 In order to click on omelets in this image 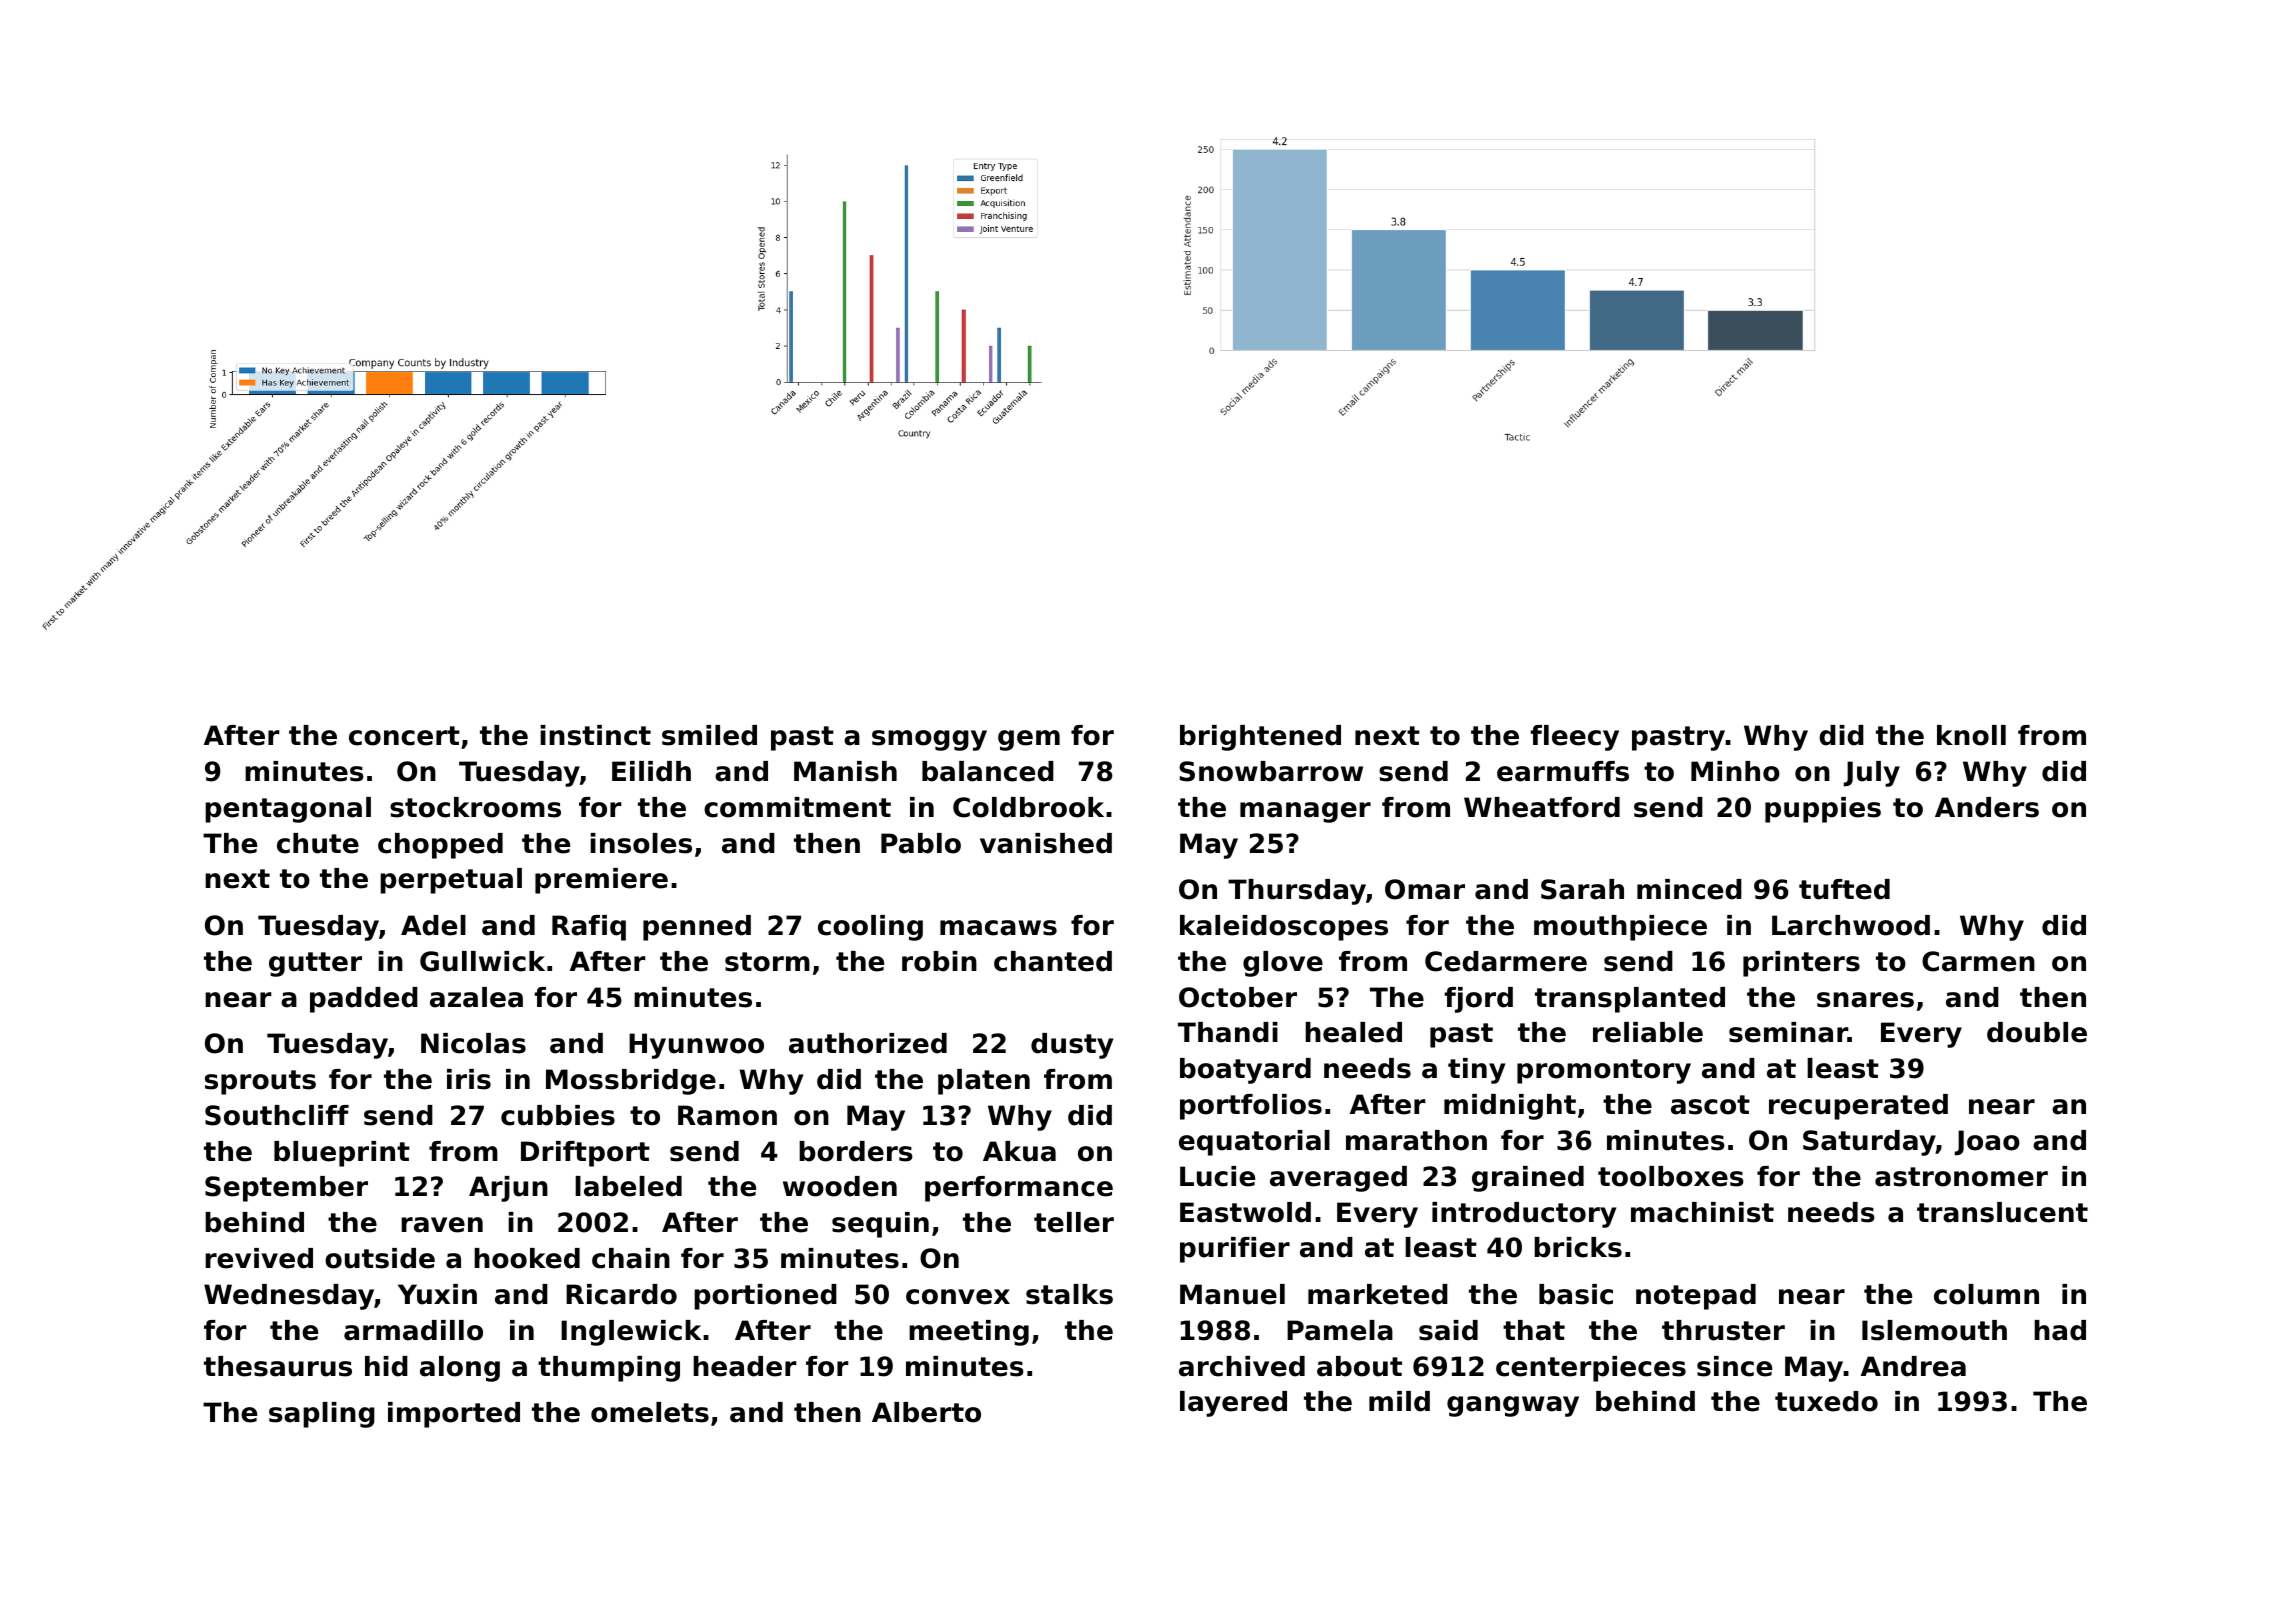, I will do `click(650, 1412)`.
